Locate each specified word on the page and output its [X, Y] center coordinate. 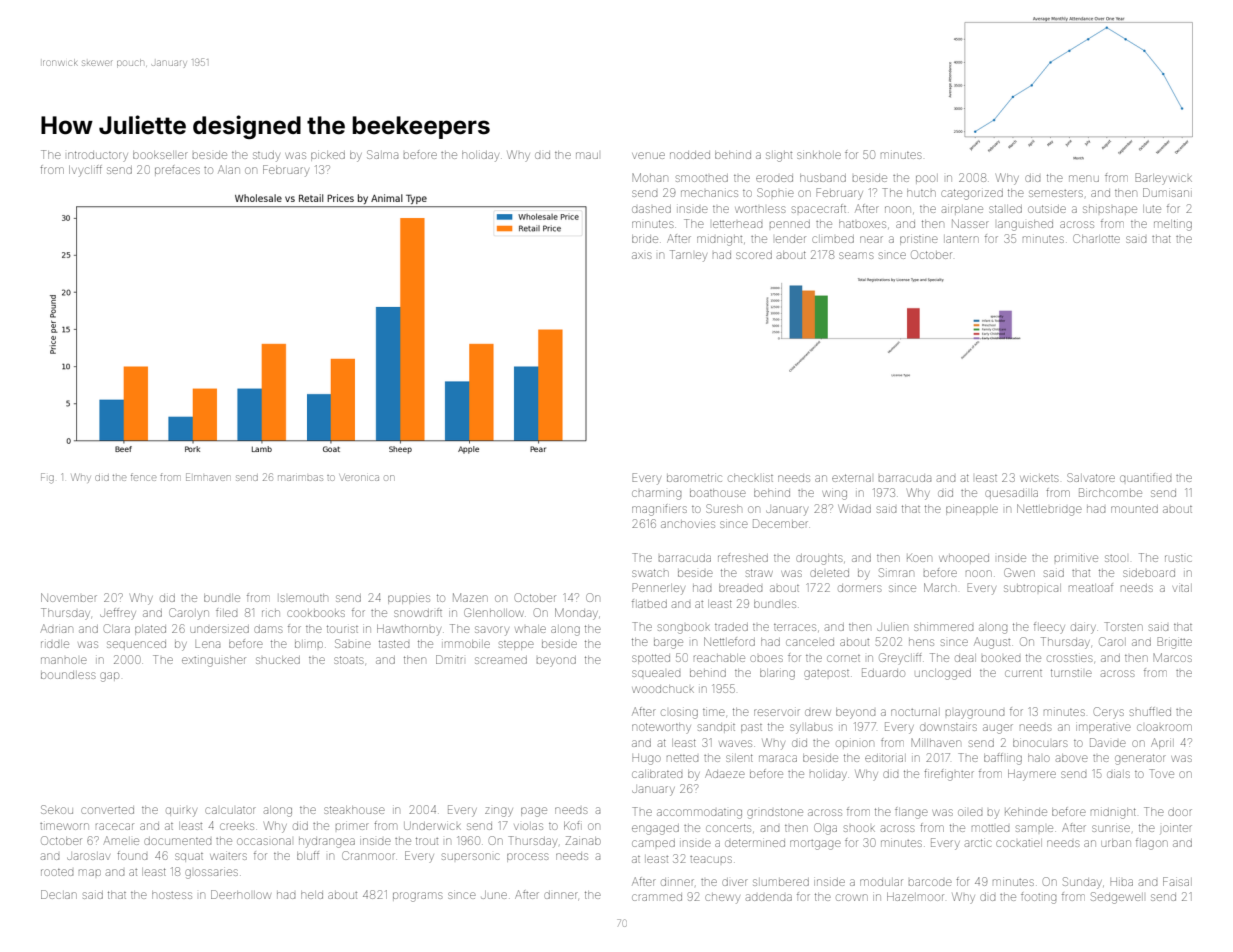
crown [852, 897]
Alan [229, 169]
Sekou [57, 809]
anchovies [688, 524]
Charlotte [1096, 238]
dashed [651, 209]
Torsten [1124, 626]
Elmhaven [208, 477]
